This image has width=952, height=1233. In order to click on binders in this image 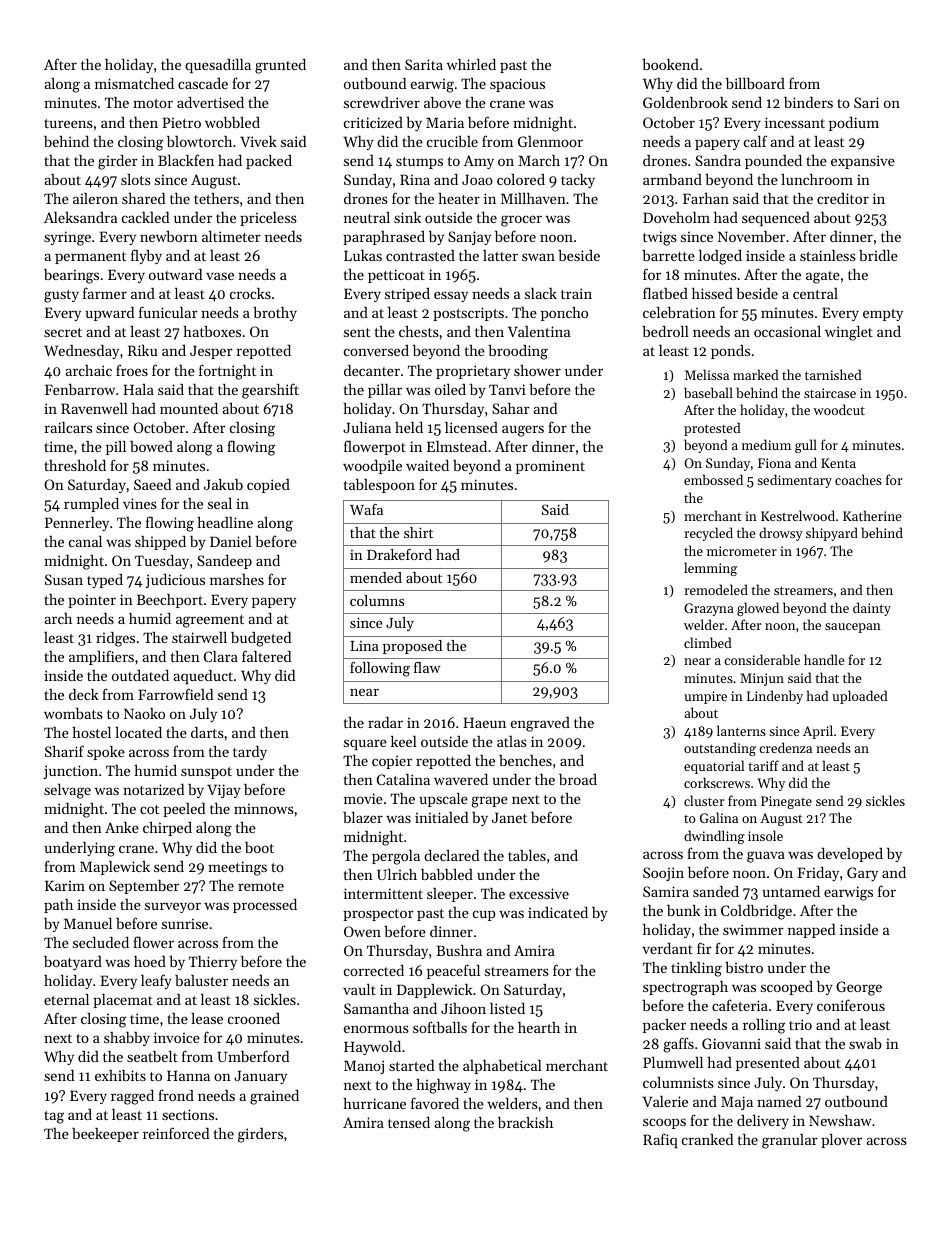, I will do `click(808, 102)`.
